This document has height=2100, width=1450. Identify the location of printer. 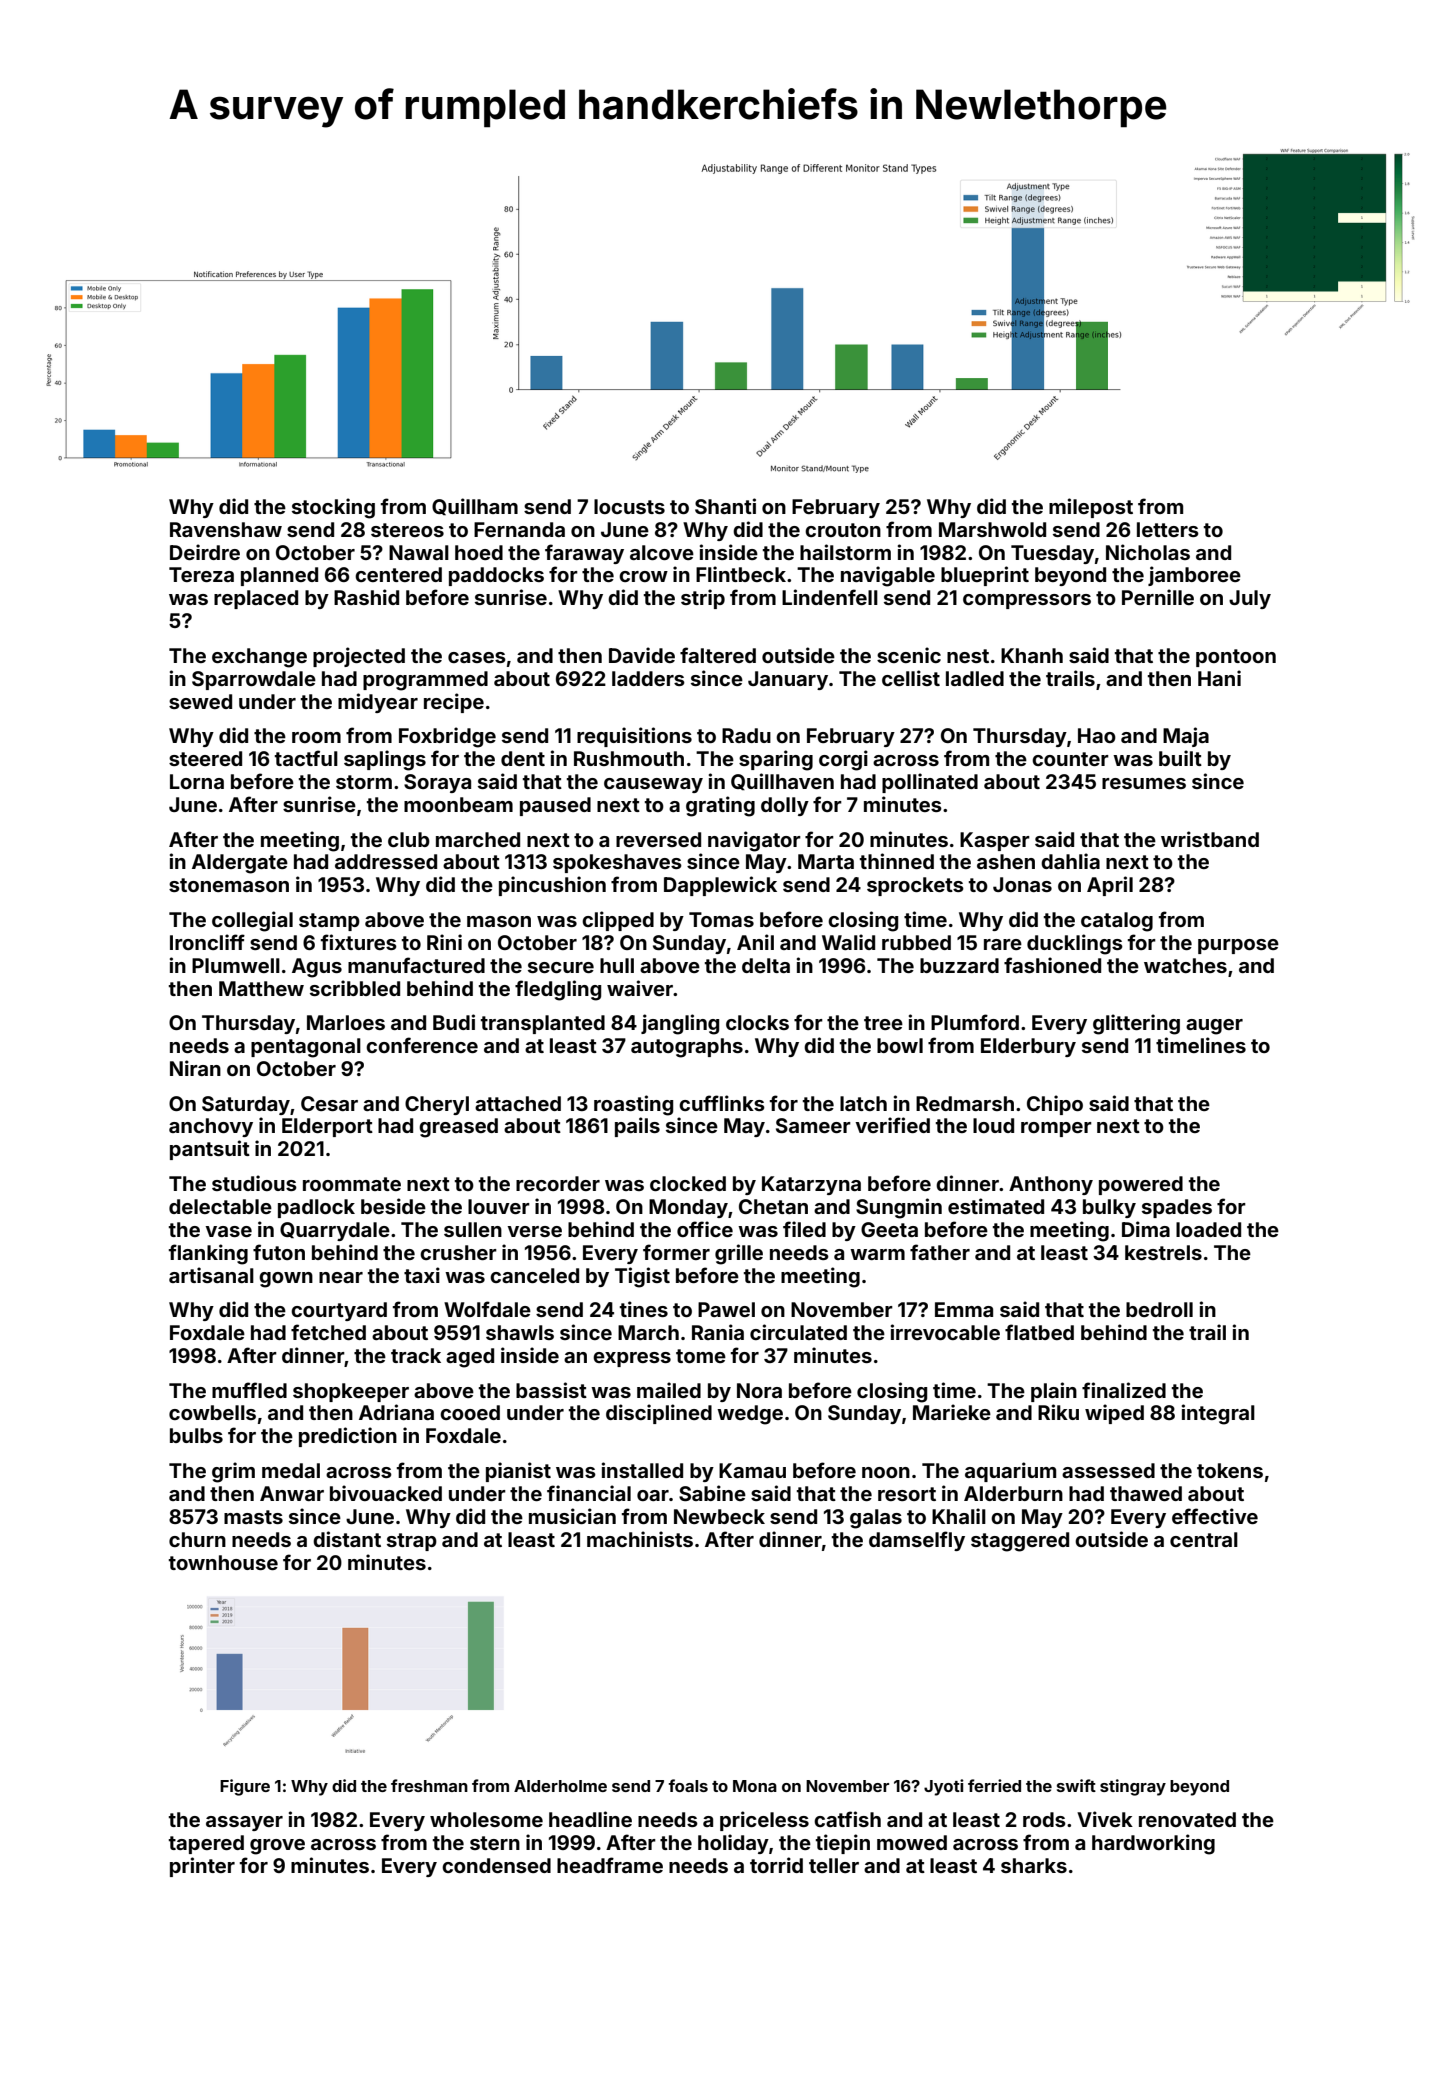
(202, 1867).
